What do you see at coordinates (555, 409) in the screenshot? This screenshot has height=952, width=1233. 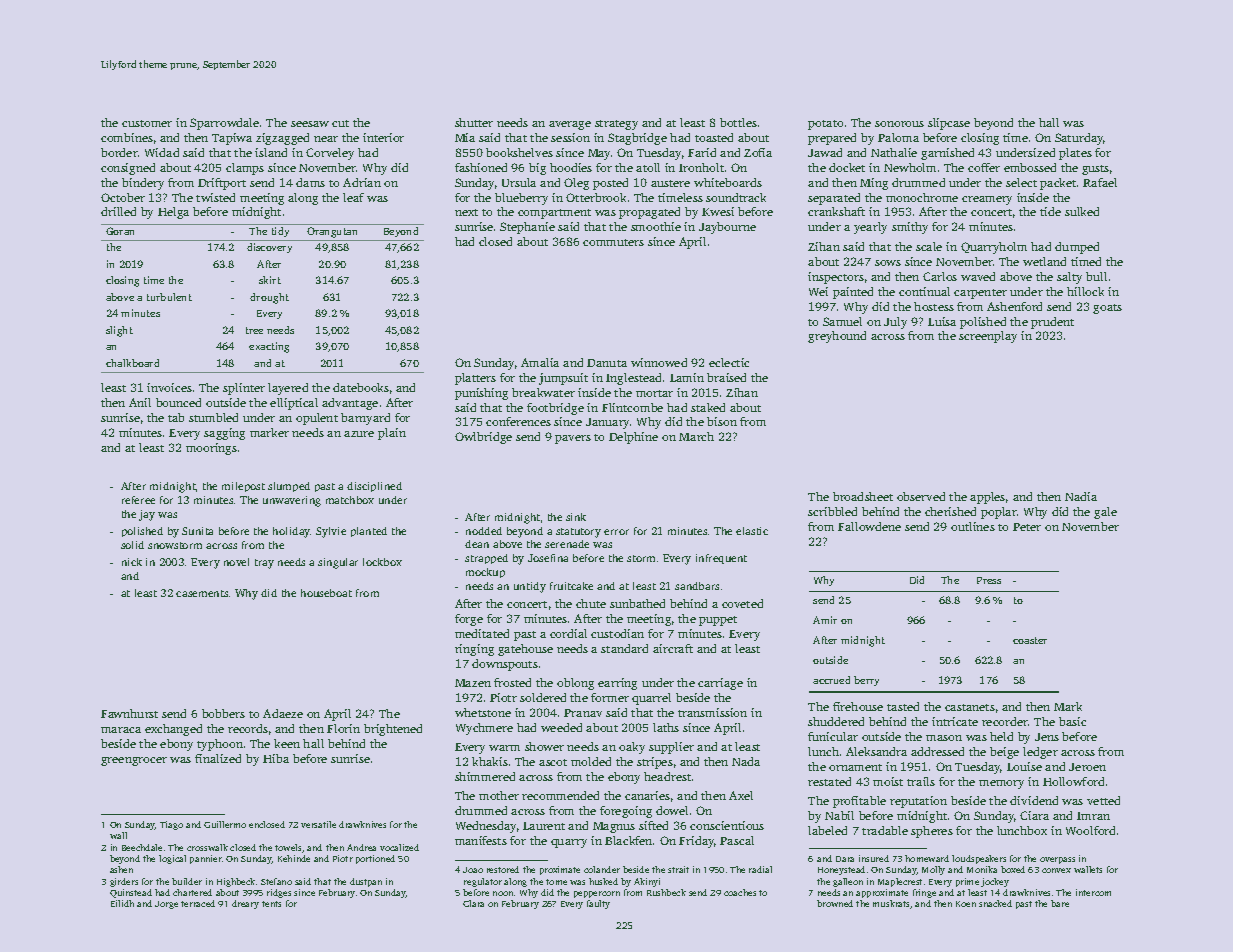 I see `footbridge` at bounding box center [555, 409].
